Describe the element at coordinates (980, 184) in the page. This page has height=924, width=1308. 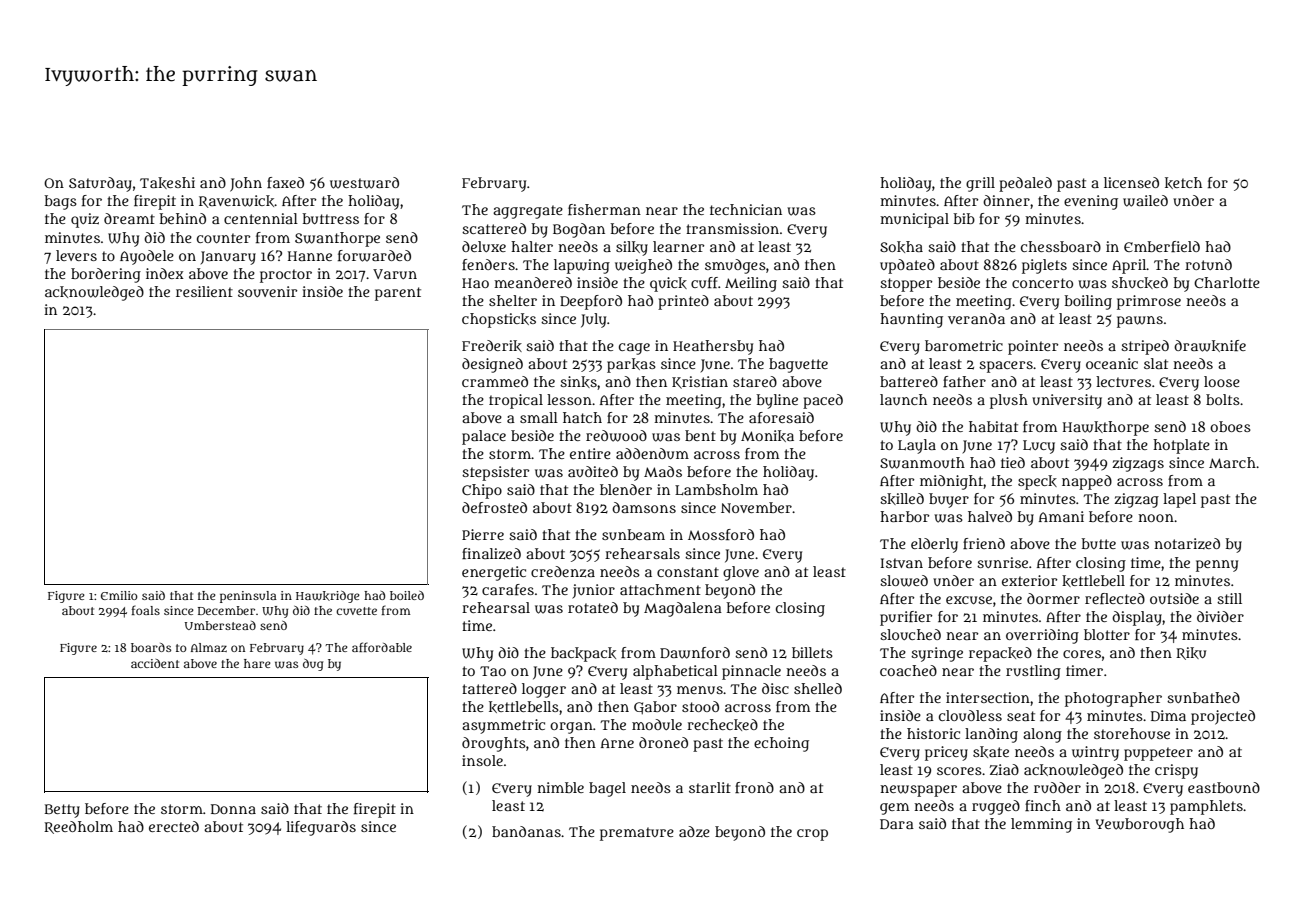
I see `grill` at that location.
